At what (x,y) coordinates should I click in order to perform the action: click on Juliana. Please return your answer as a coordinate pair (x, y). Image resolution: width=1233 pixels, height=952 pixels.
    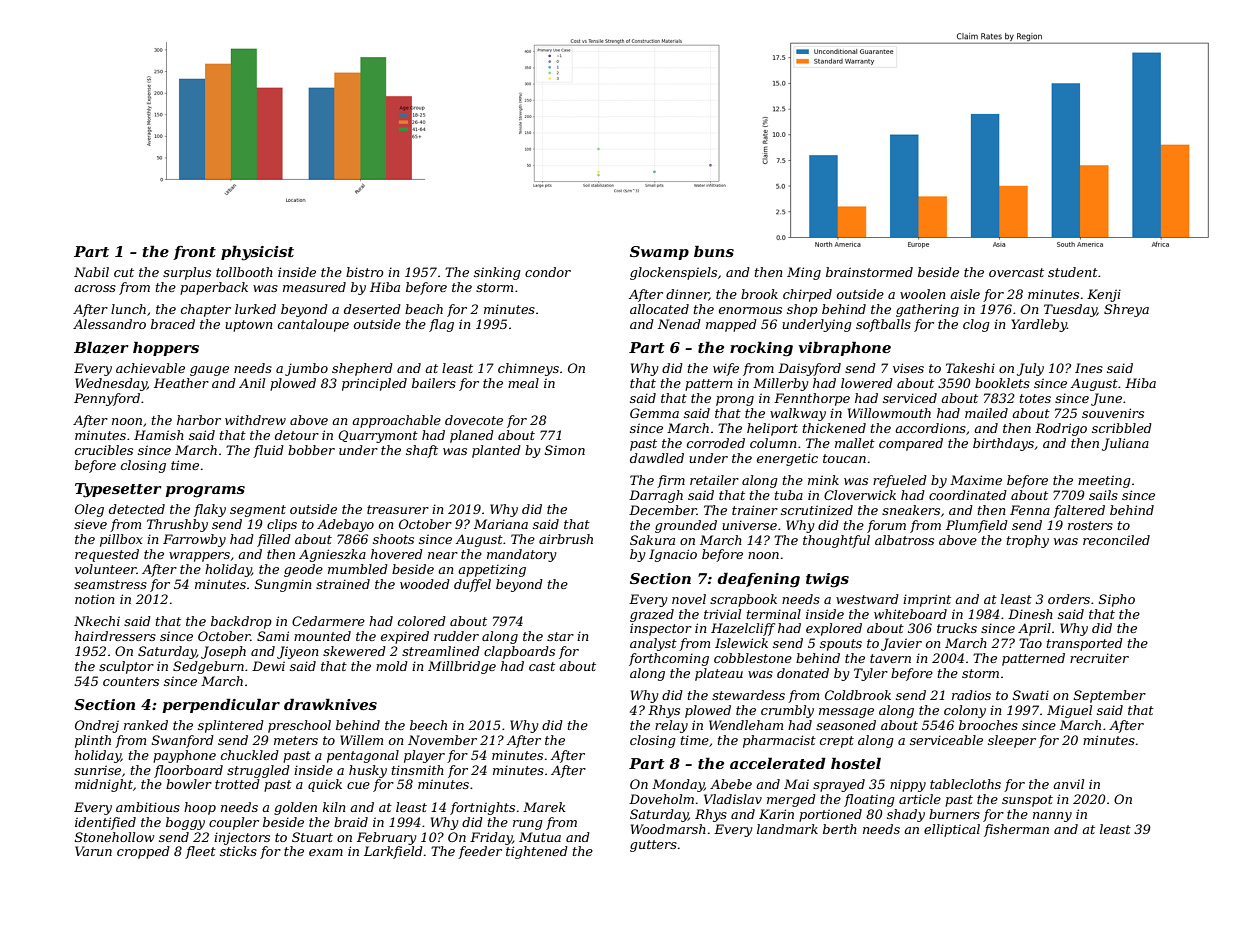
    Looking at the image, I should click on (1125, 444).
